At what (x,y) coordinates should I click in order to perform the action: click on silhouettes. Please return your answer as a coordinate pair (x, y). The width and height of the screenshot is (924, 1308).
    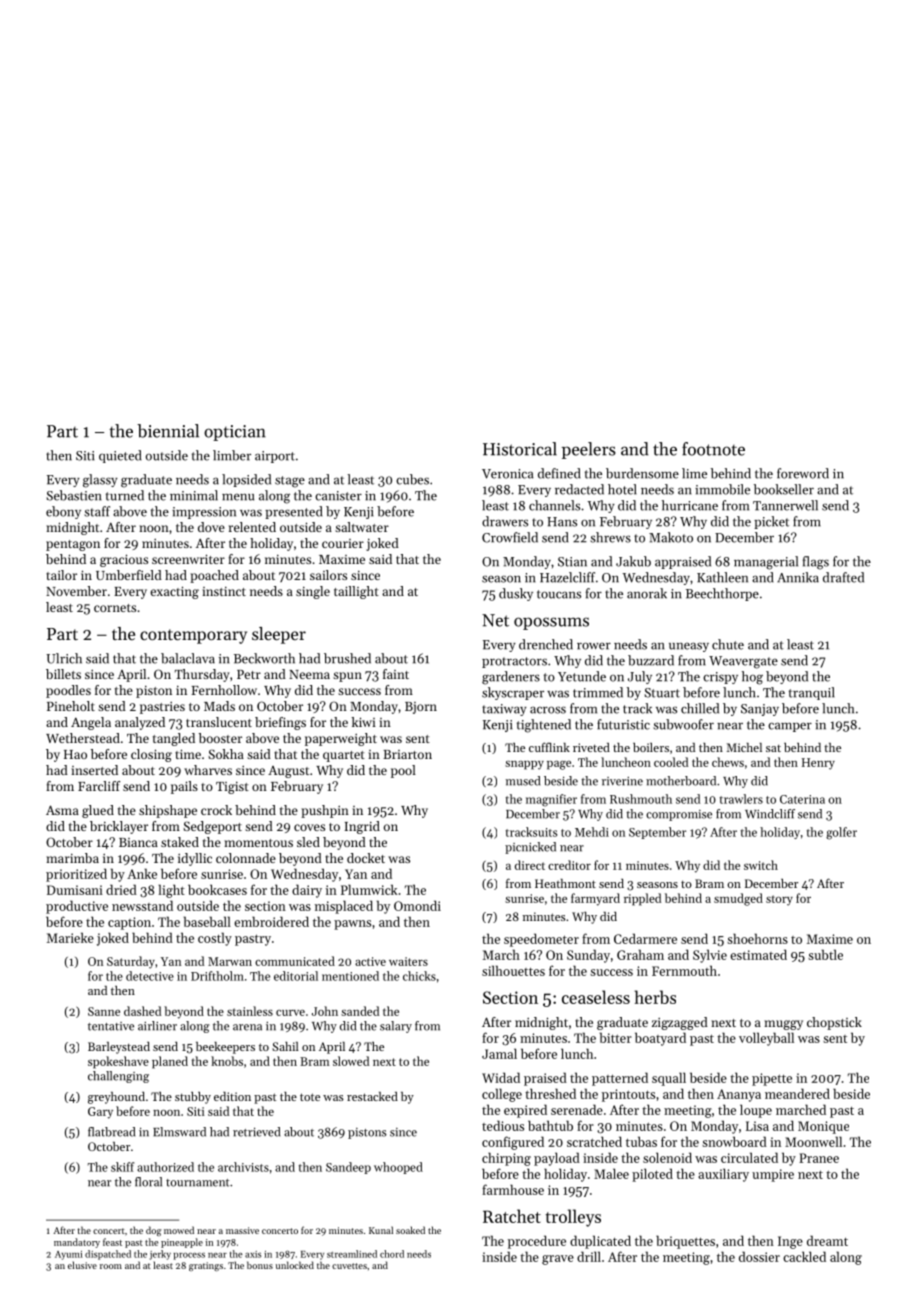
    Looking at the image, I should click on (513, 970).
